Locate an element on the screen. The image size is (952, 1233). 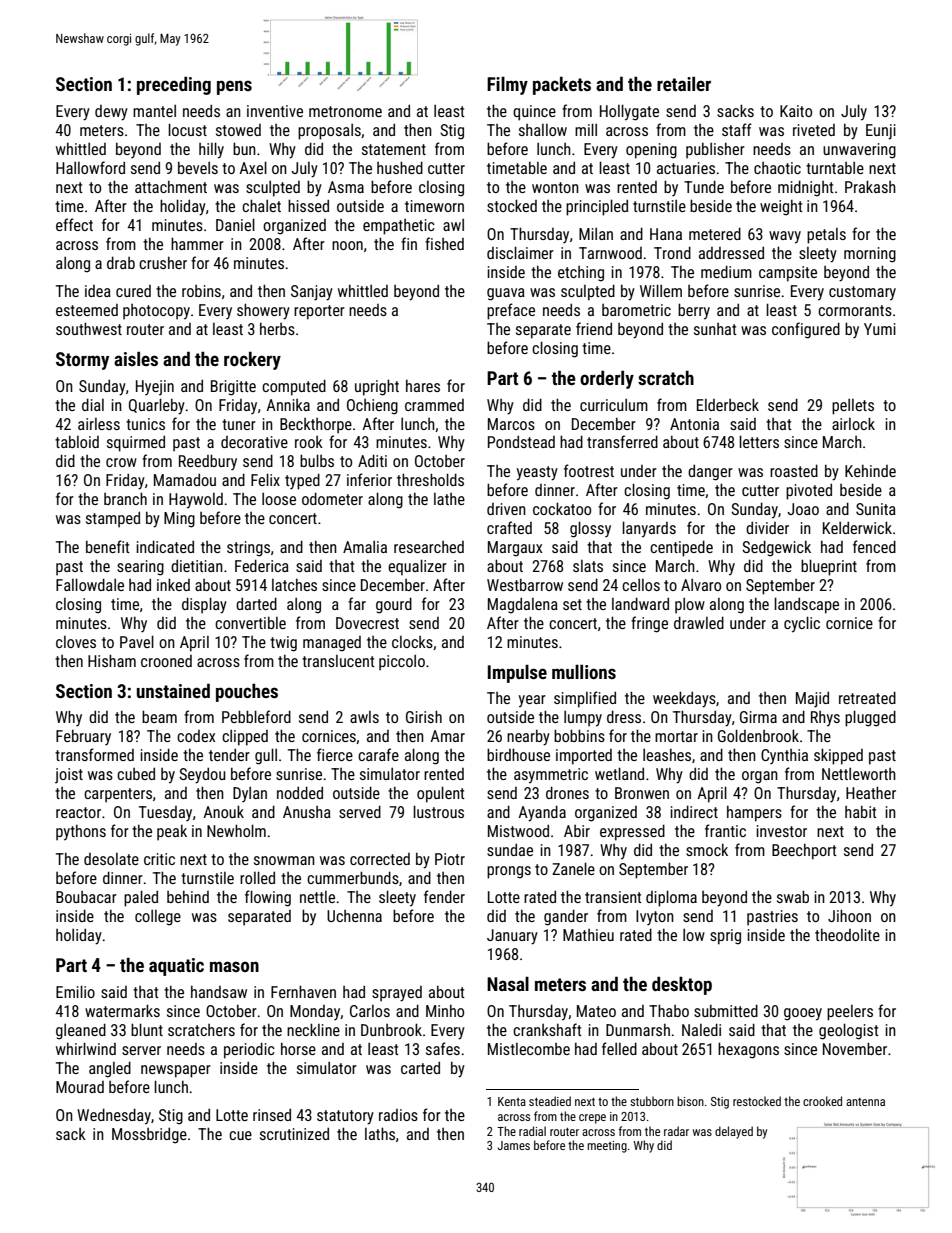
cloves is located at coordinates (76, 642).
